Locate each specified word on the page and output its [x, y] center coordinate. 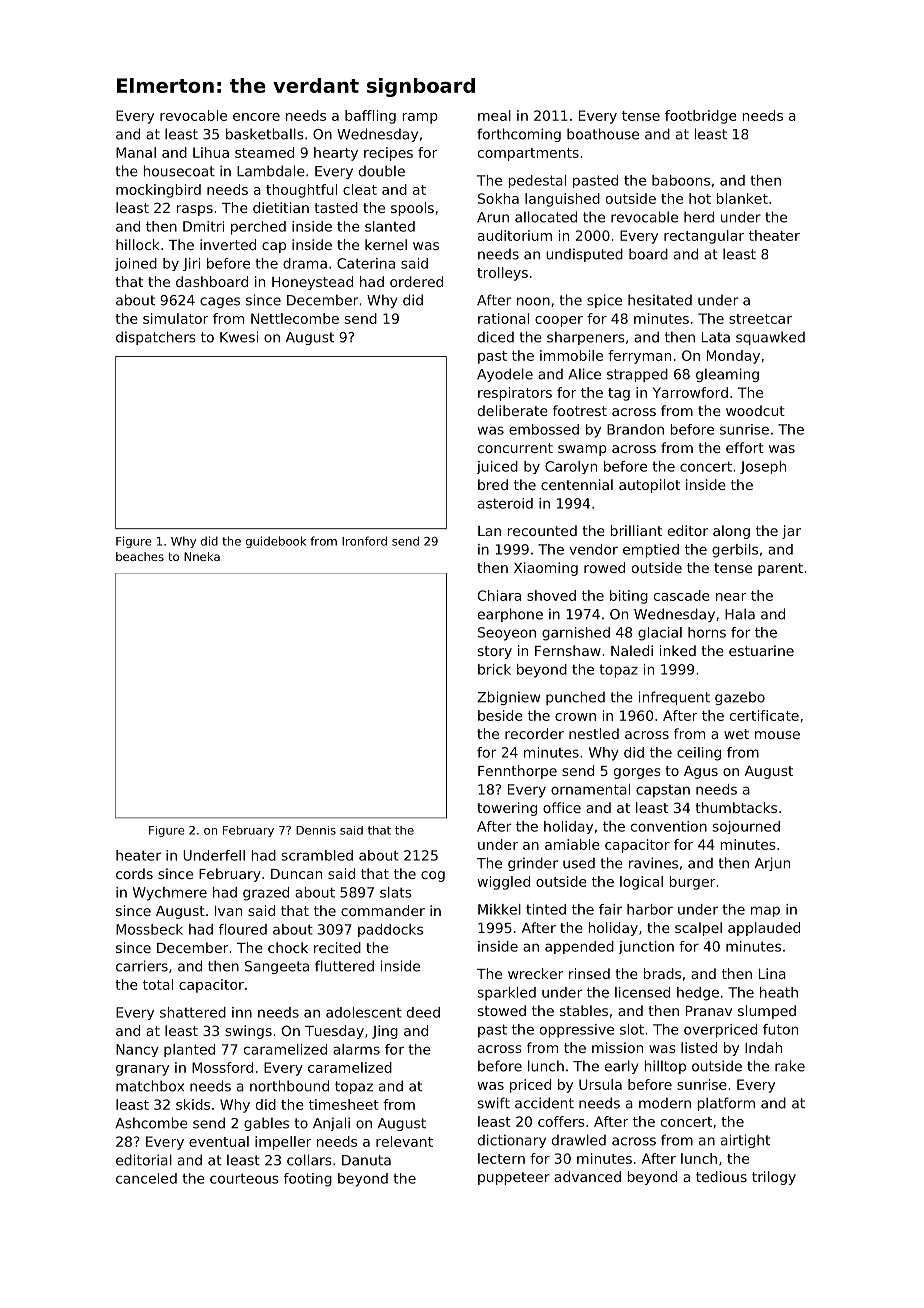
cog [433, 876]
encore [256, 117]
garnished [576, 634]
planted [189, 1050]
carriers [142, 966]
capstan [663, 791]
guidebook [276, 542]
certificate [764, 715]
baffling [370, 117]
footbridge [701, 117]
